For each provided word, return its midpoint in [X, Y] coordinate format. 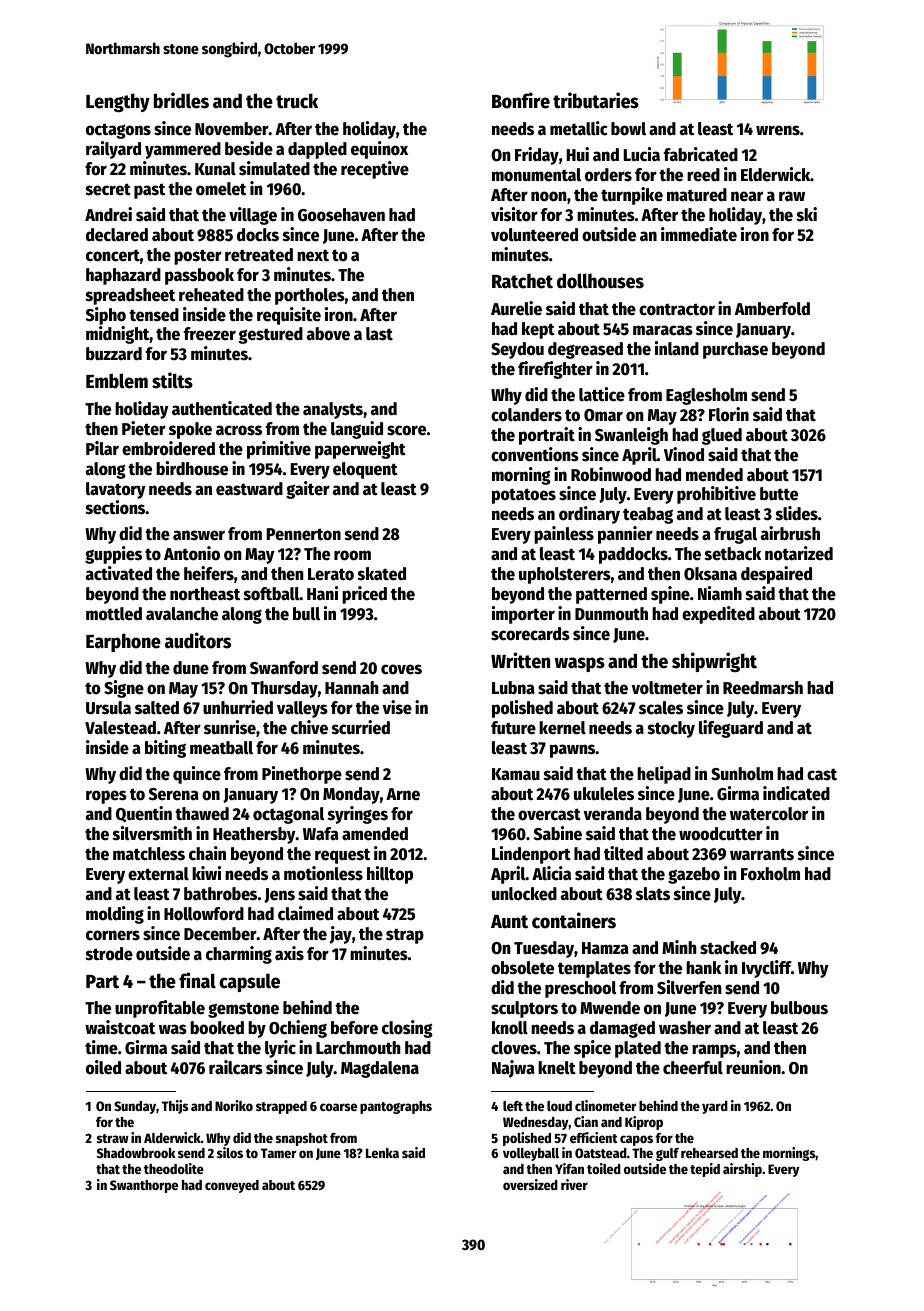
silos [230, 1152]
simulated [274, 168]
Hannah [352, 688]
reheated [211, 295]
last [379, 334]
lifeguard [731, 729]
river [574, 1184]
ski [807, 214]
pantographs [396, 1107]
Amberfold [772, 309]
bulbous [799, 1008]
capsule [249, 982]
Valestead [120, 728]
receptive [375, 170]
